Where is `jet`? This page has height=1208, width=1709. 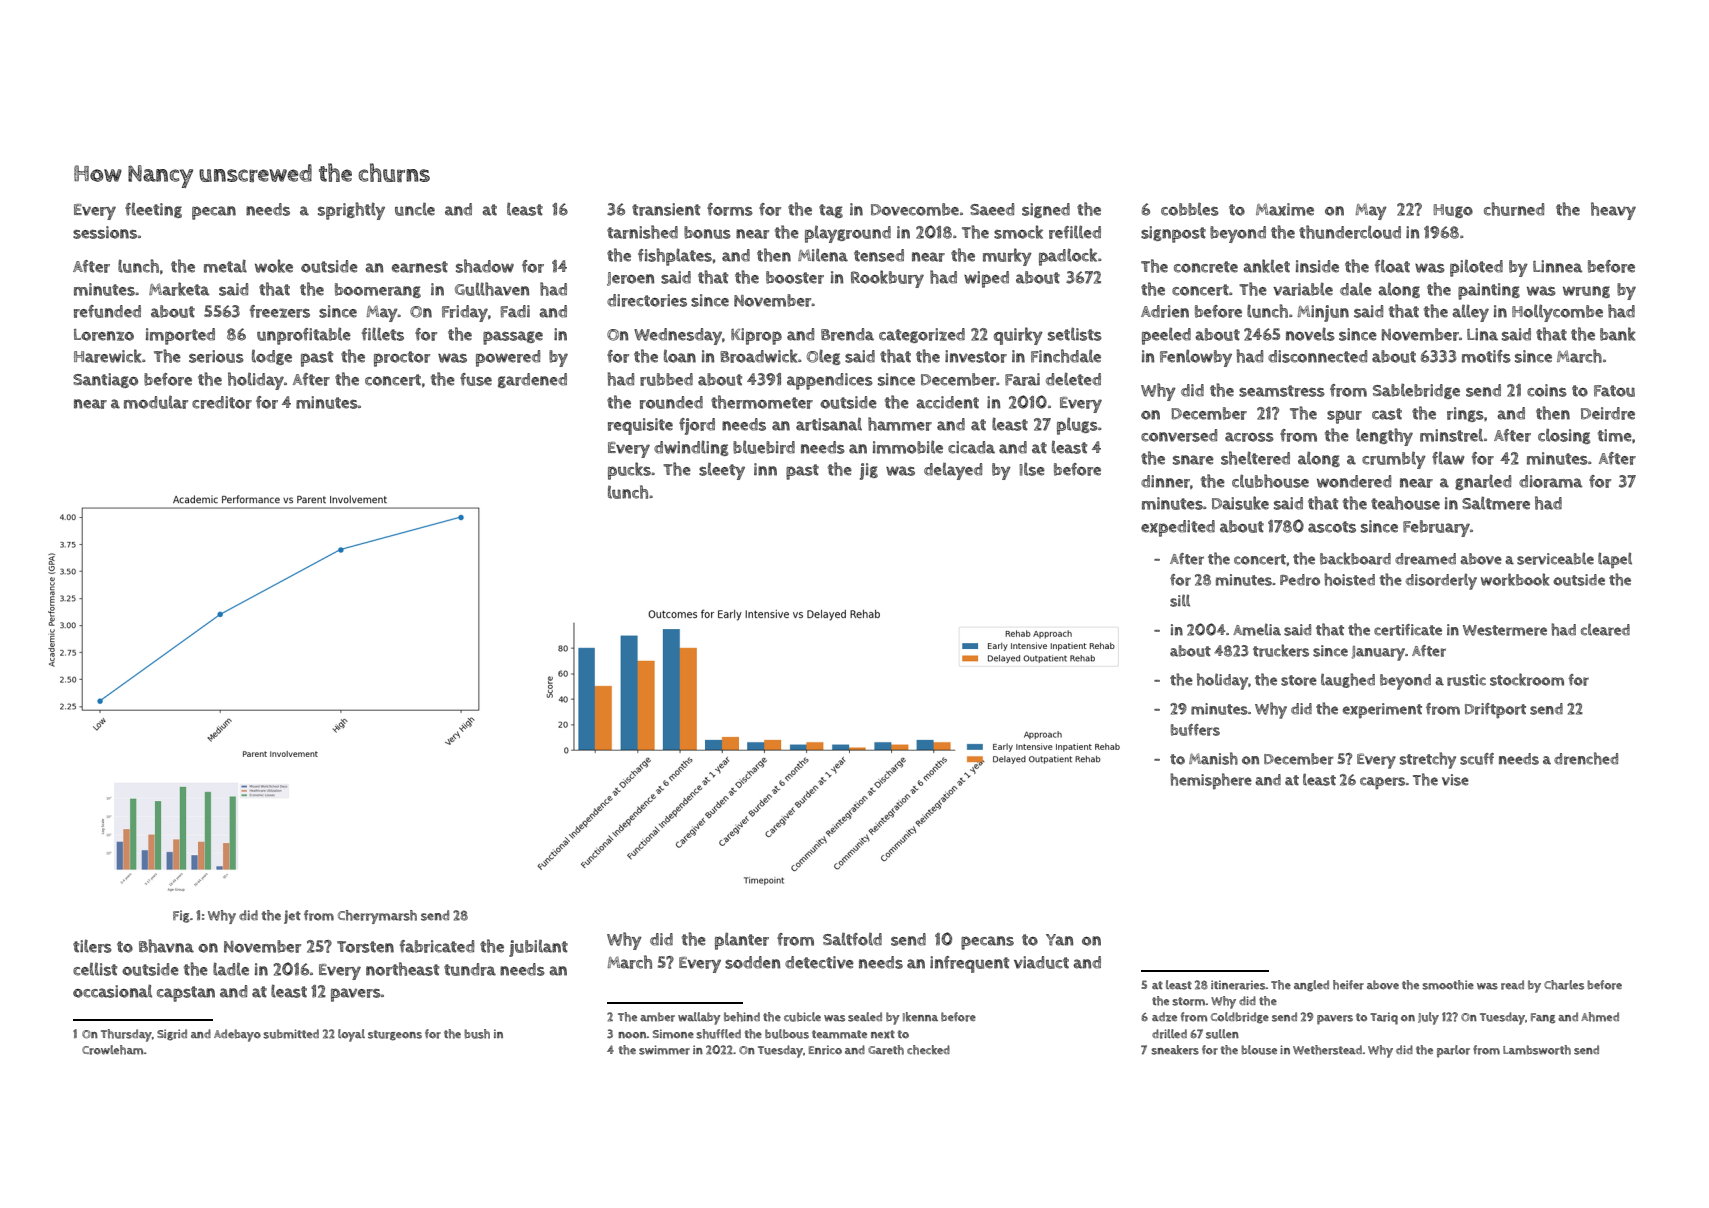
jet is located at coordinates (292, 917).
